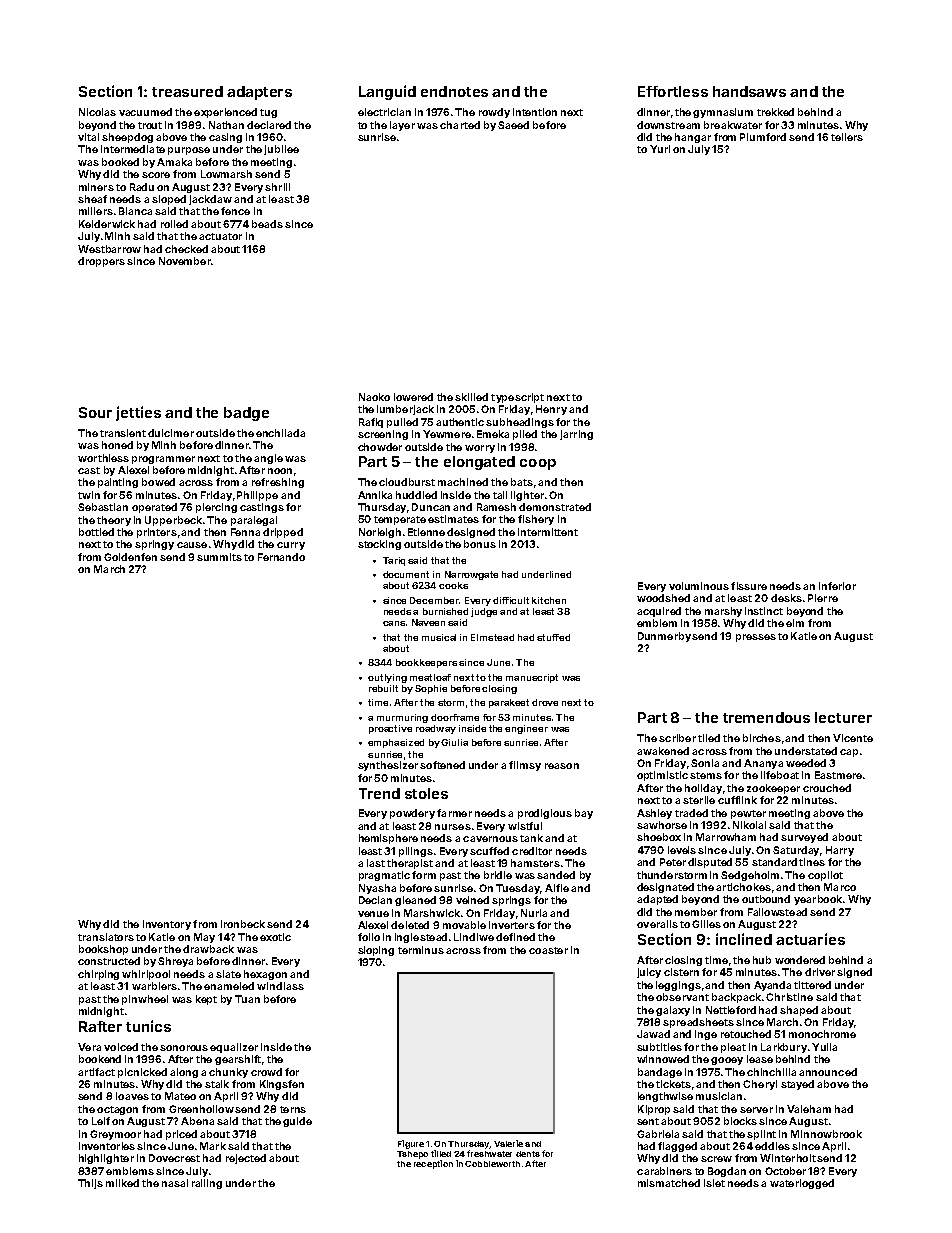 The image size is (952, 1233). Describe the element at coordinates (463, 482) in the document. I see `machined` at that location.
